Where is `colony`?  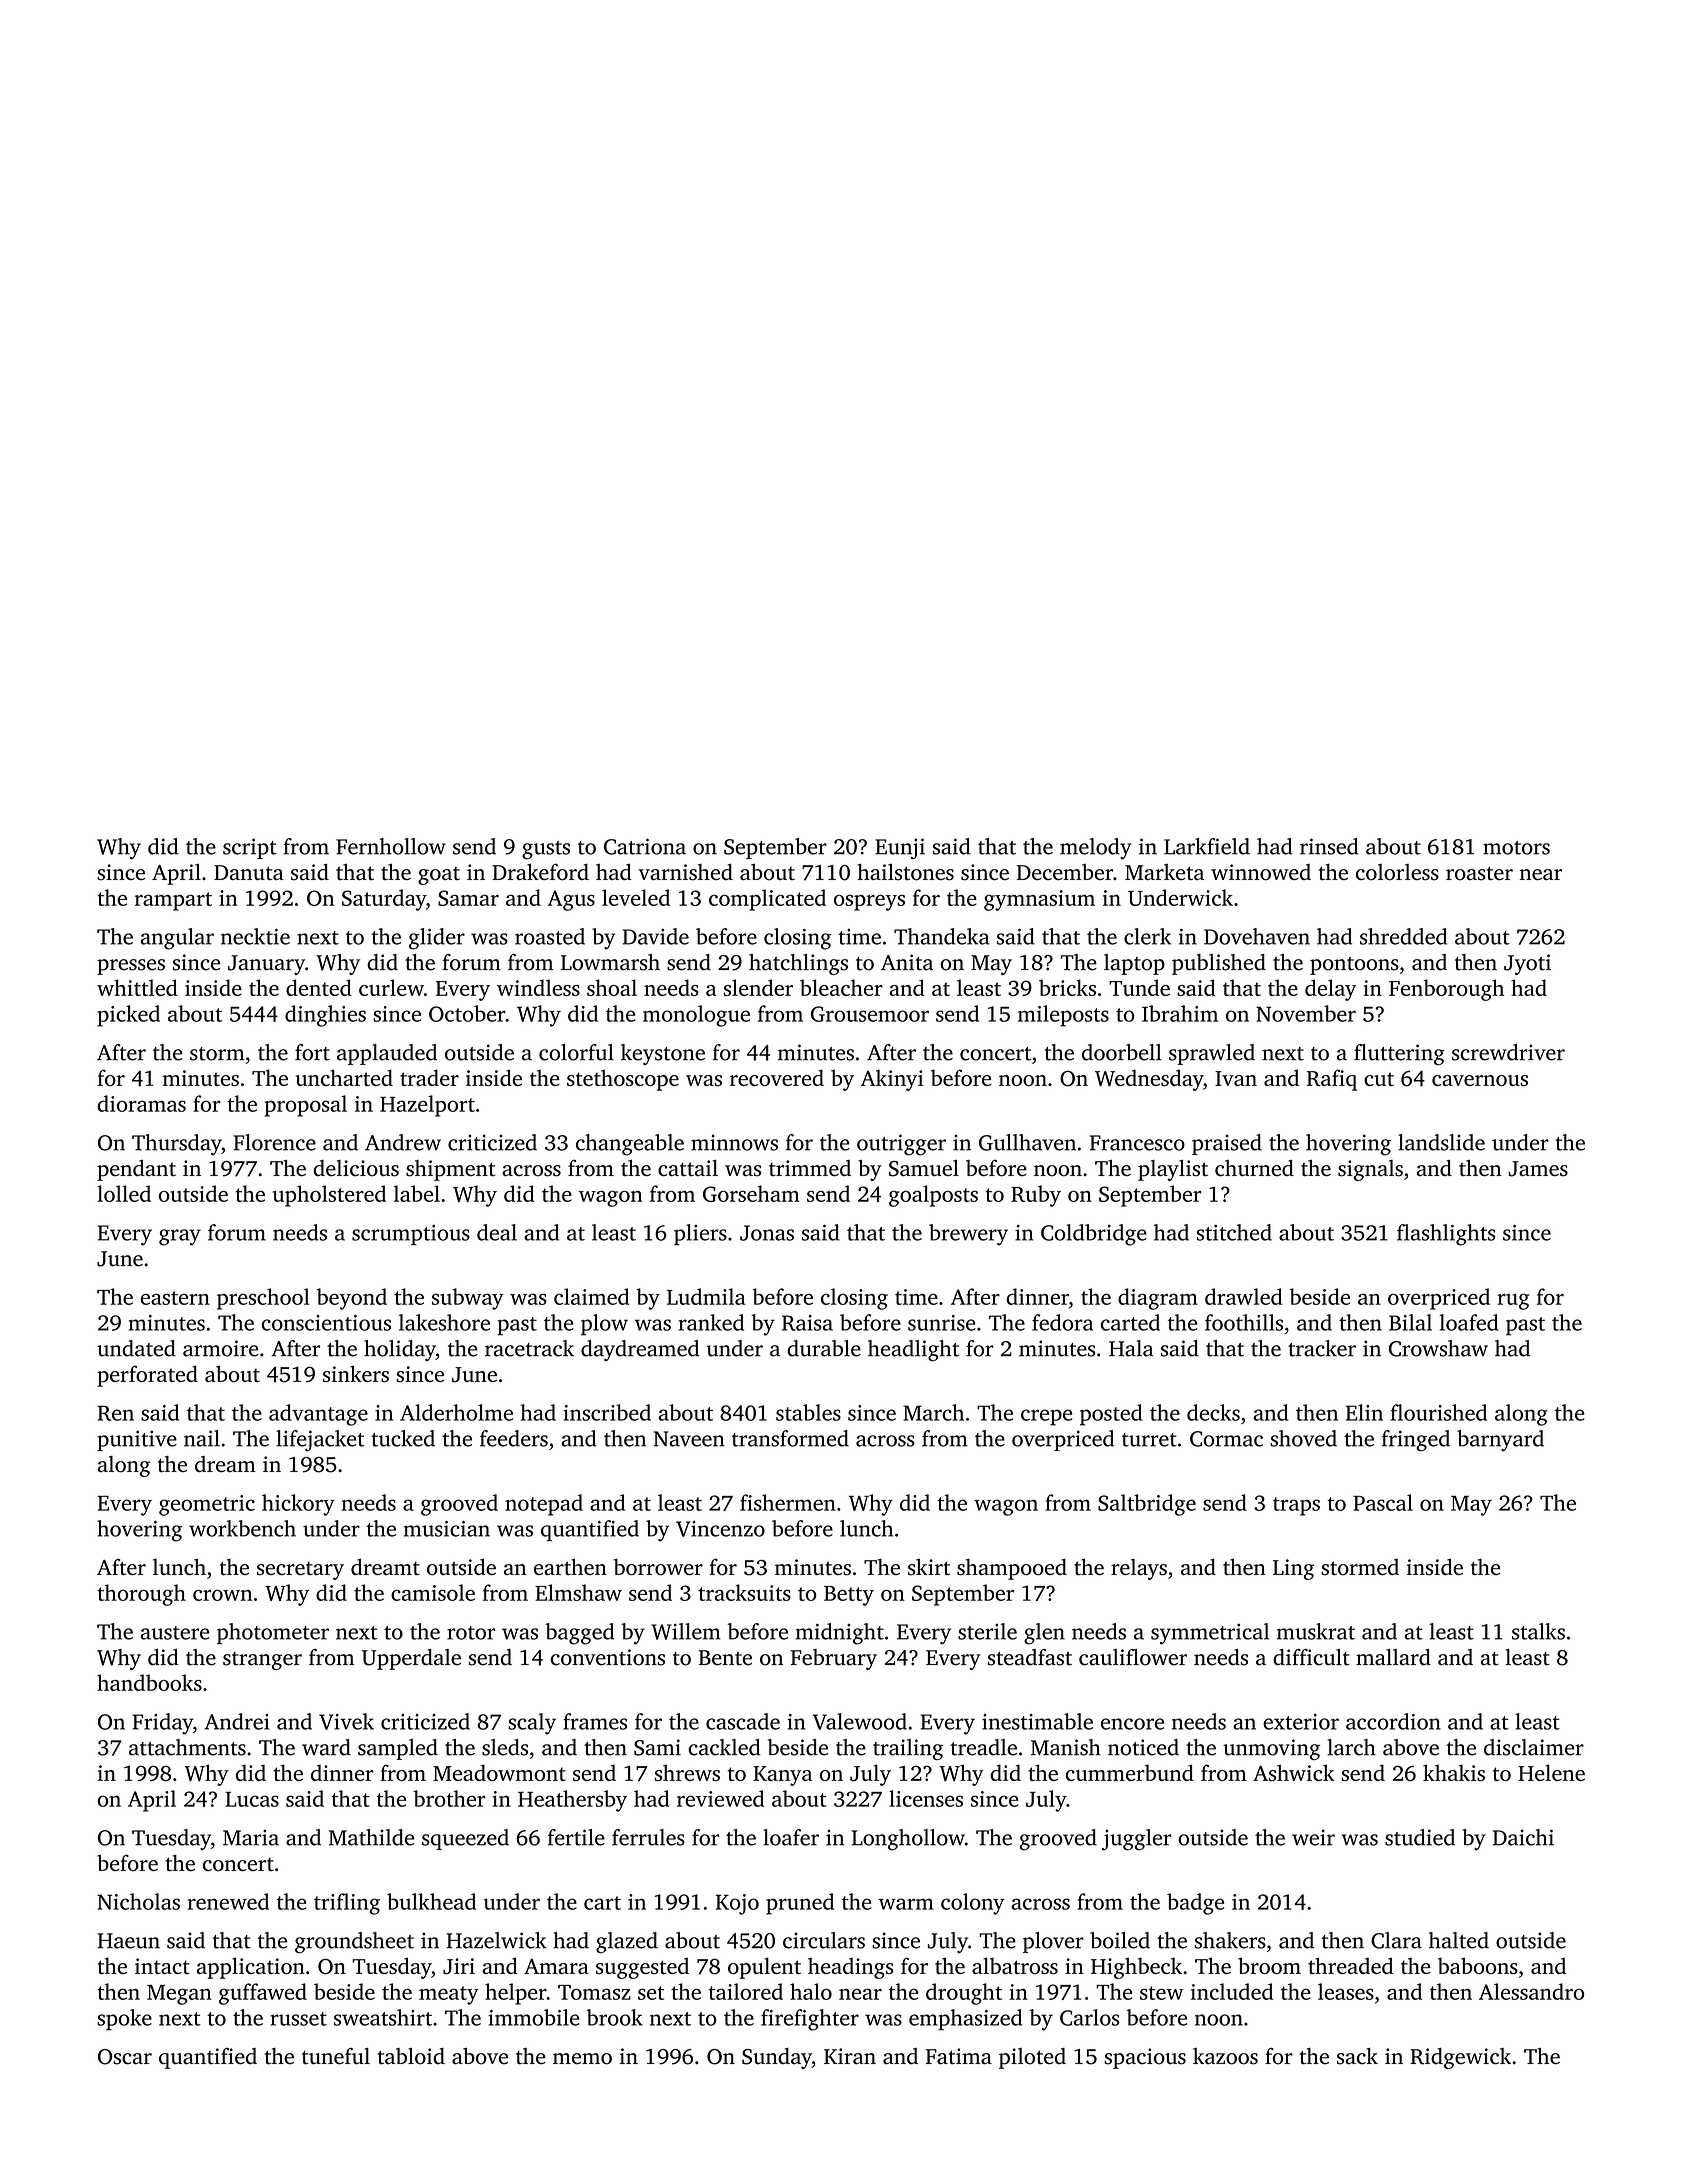
colony is located at coordinates (973, 1904).
